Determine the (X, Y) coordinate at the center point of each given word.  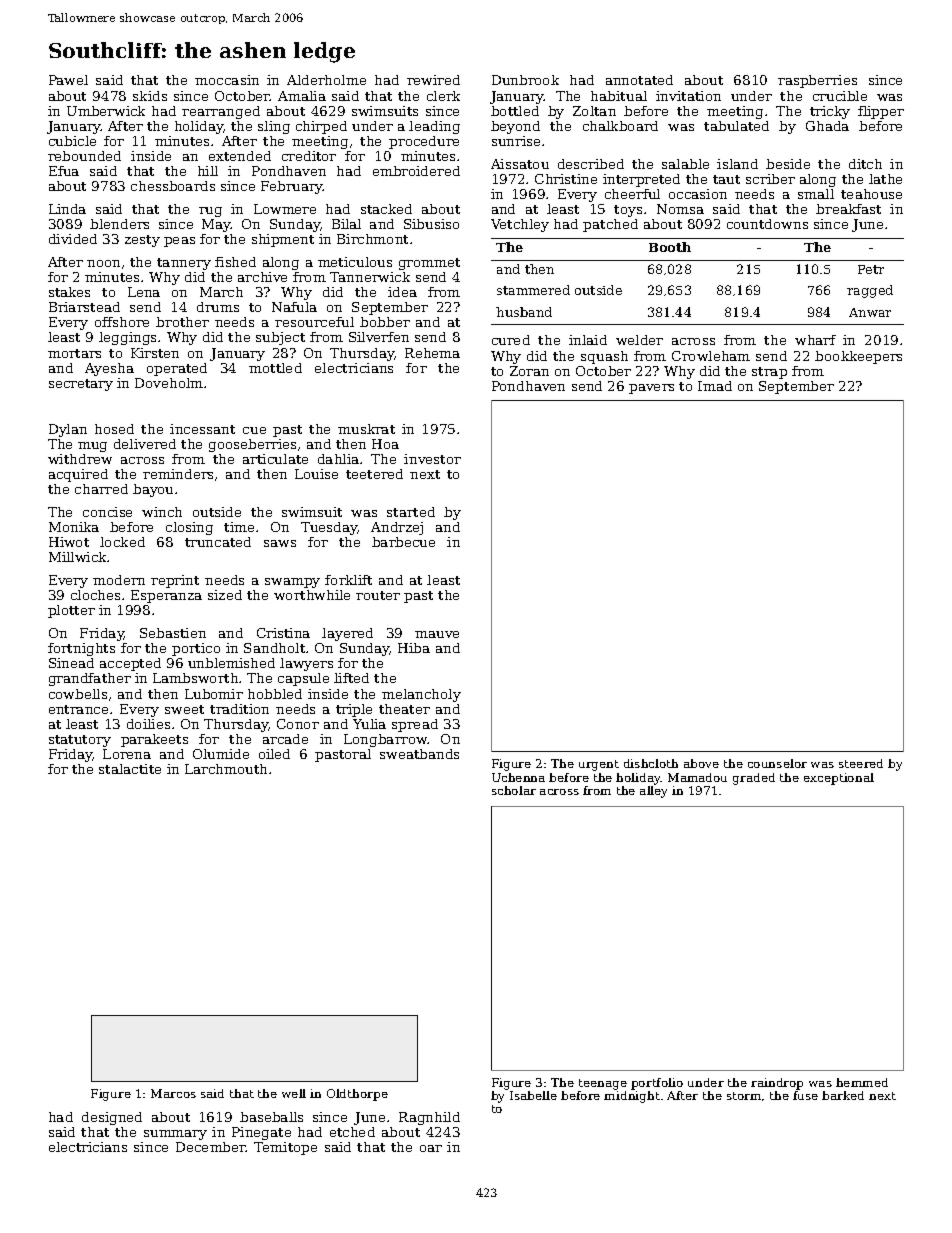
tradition (239, 709)
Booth (670, 247)
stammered (533, 290)
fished (235, 262)
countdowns (767, 224)
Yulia (369, 724)
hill (208, 171)
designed (112, 1118)
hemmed (862, 1082)
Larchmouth (226, 769)
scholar (514, 790)
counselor (777, 763)
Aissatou (520, 164)
